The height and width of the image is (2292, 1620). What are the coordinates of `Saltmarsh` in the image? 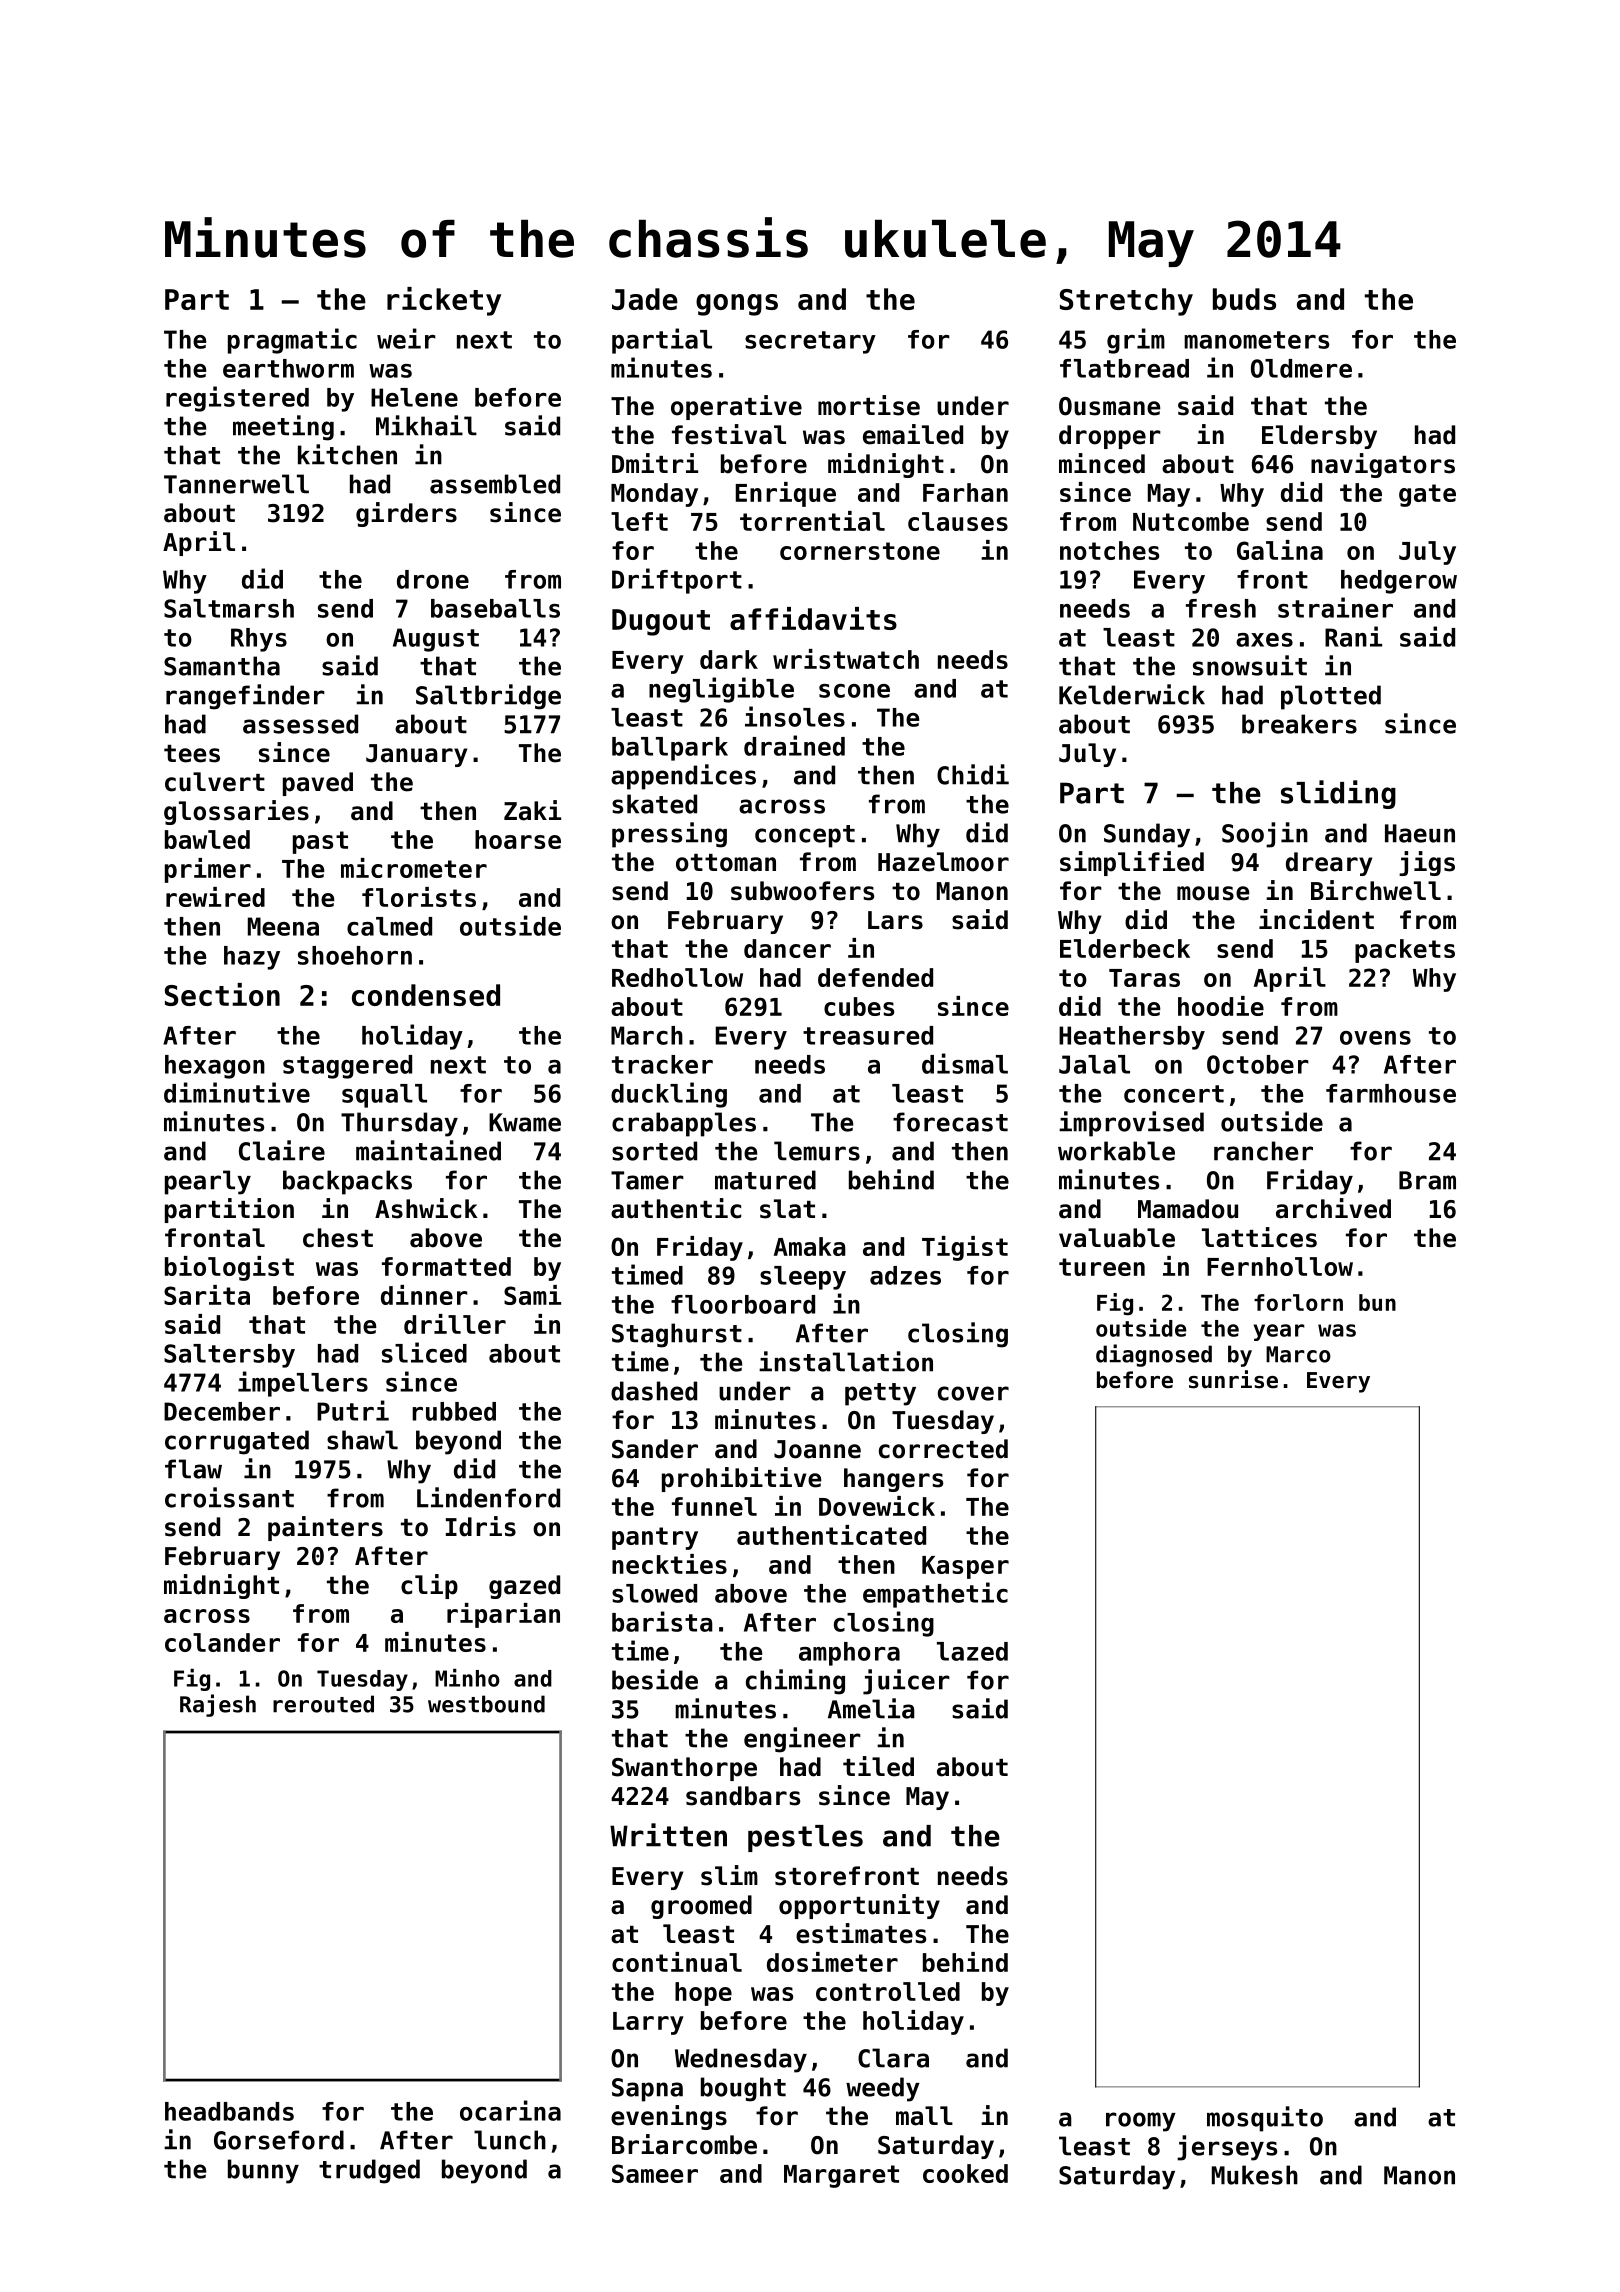 It's located at (229, 608).
